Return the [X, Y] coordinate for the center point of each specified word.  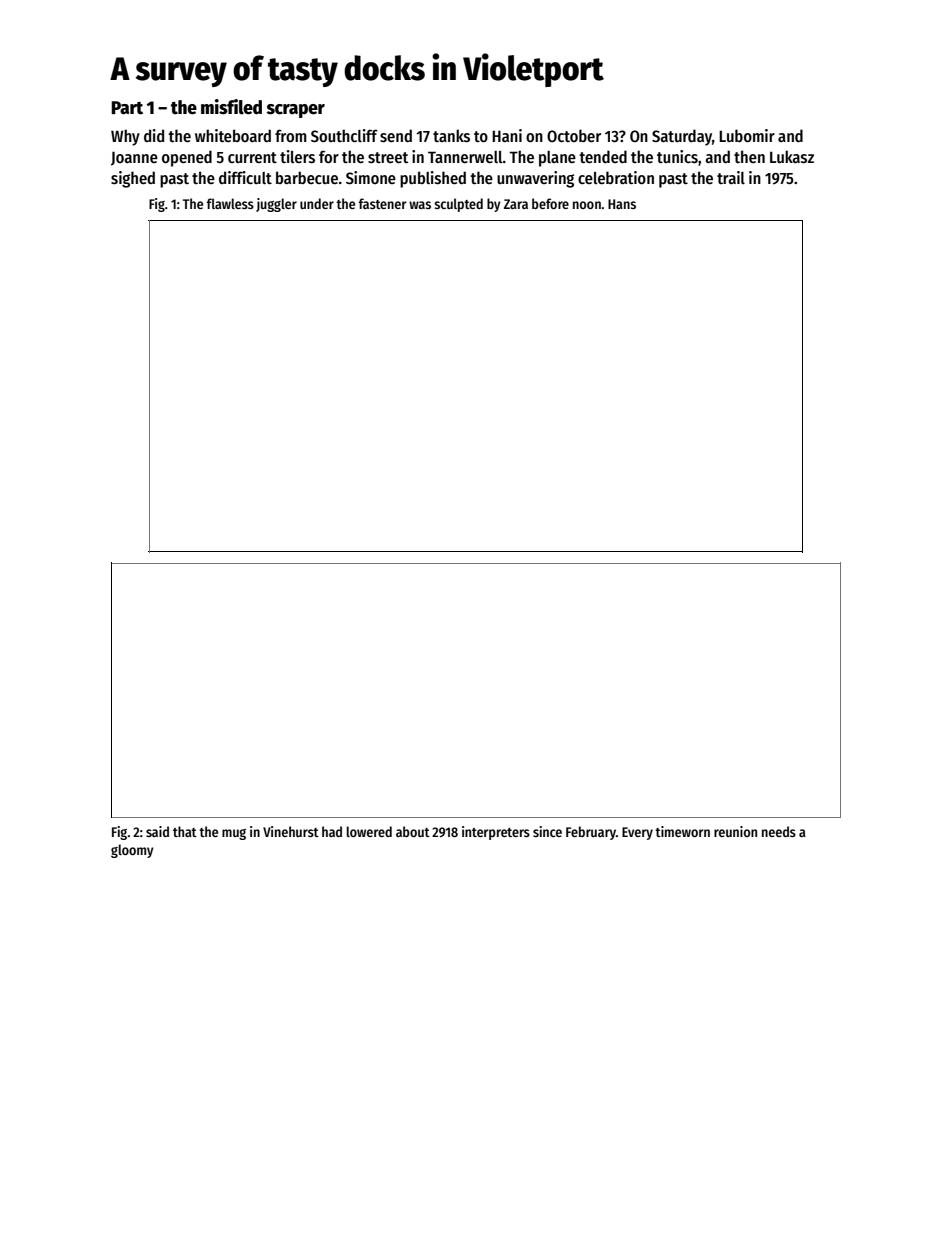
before [550, 203]
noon [587, 205]
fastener [382, 203]
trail [731, 177]
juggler [276, 205]
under [317, 203]
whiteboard [233, 135]
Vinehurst [291, 831]
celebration [616, 177]
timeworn [682, 831]
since [547, 831]
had [332, 831]
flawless [230, 203]
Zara [516, 204]
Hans [622, 204]
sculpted [458, 205]
